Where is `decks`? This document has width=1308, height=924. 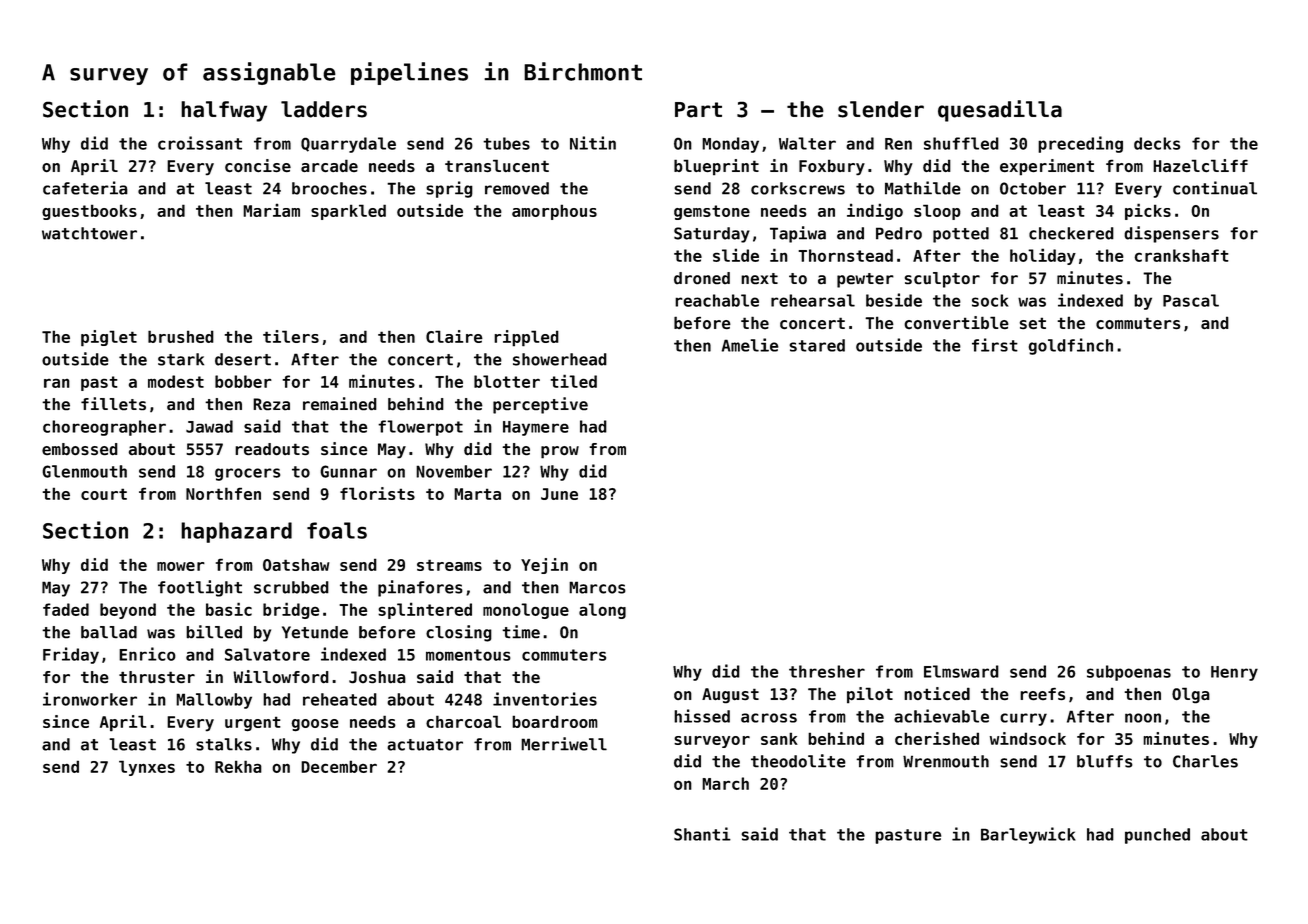 decks is located at coordinates (1157, 143).
